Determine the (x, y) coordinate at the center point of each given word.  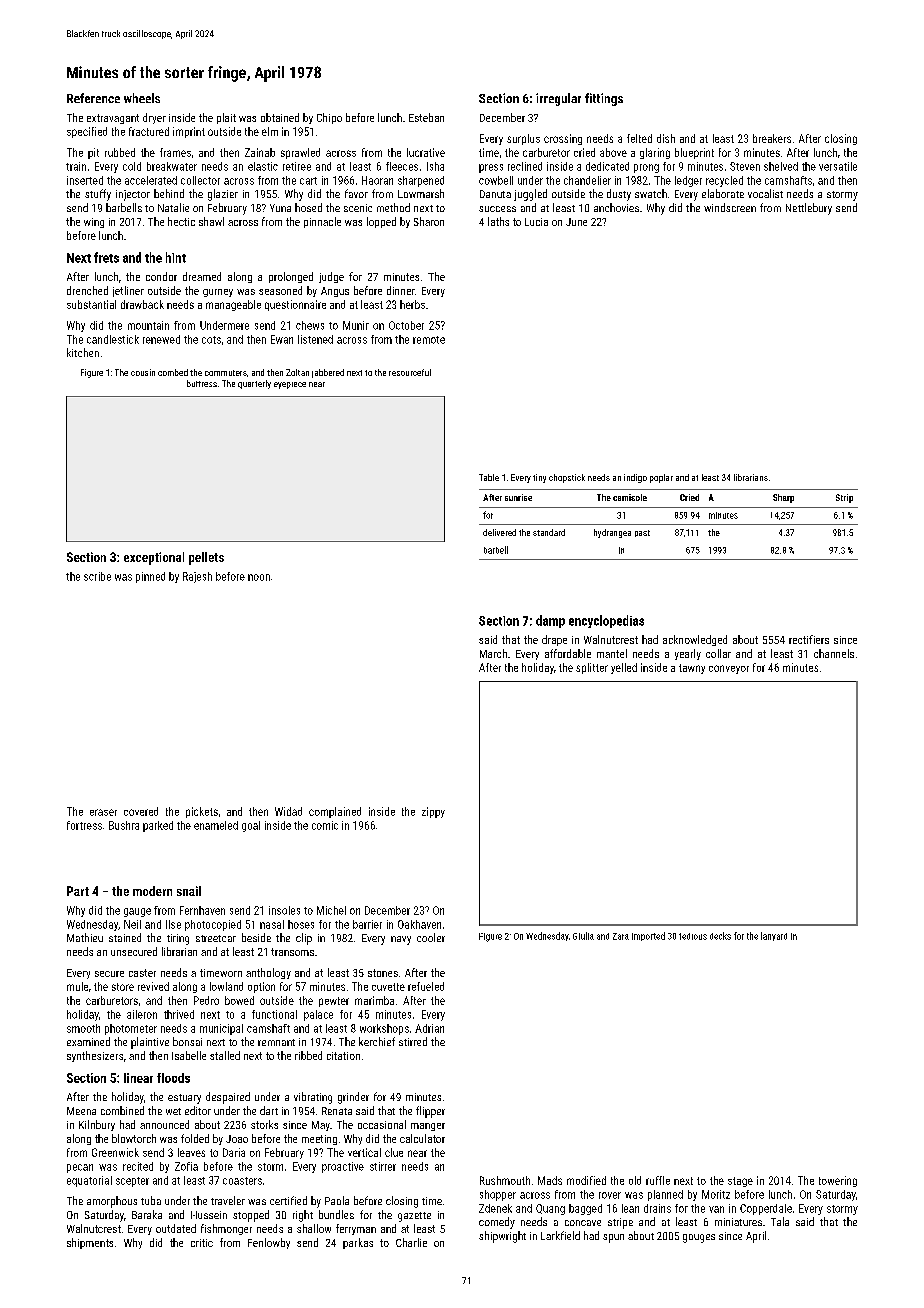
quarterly (254, 384)
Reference (93, 98)
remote (429, 340)
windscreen (730, 207)
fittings (604, 99)
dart (269, 1110)
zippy (433, 812)
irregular (558, 99)
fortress (84, 825)
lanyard (774, 936)
